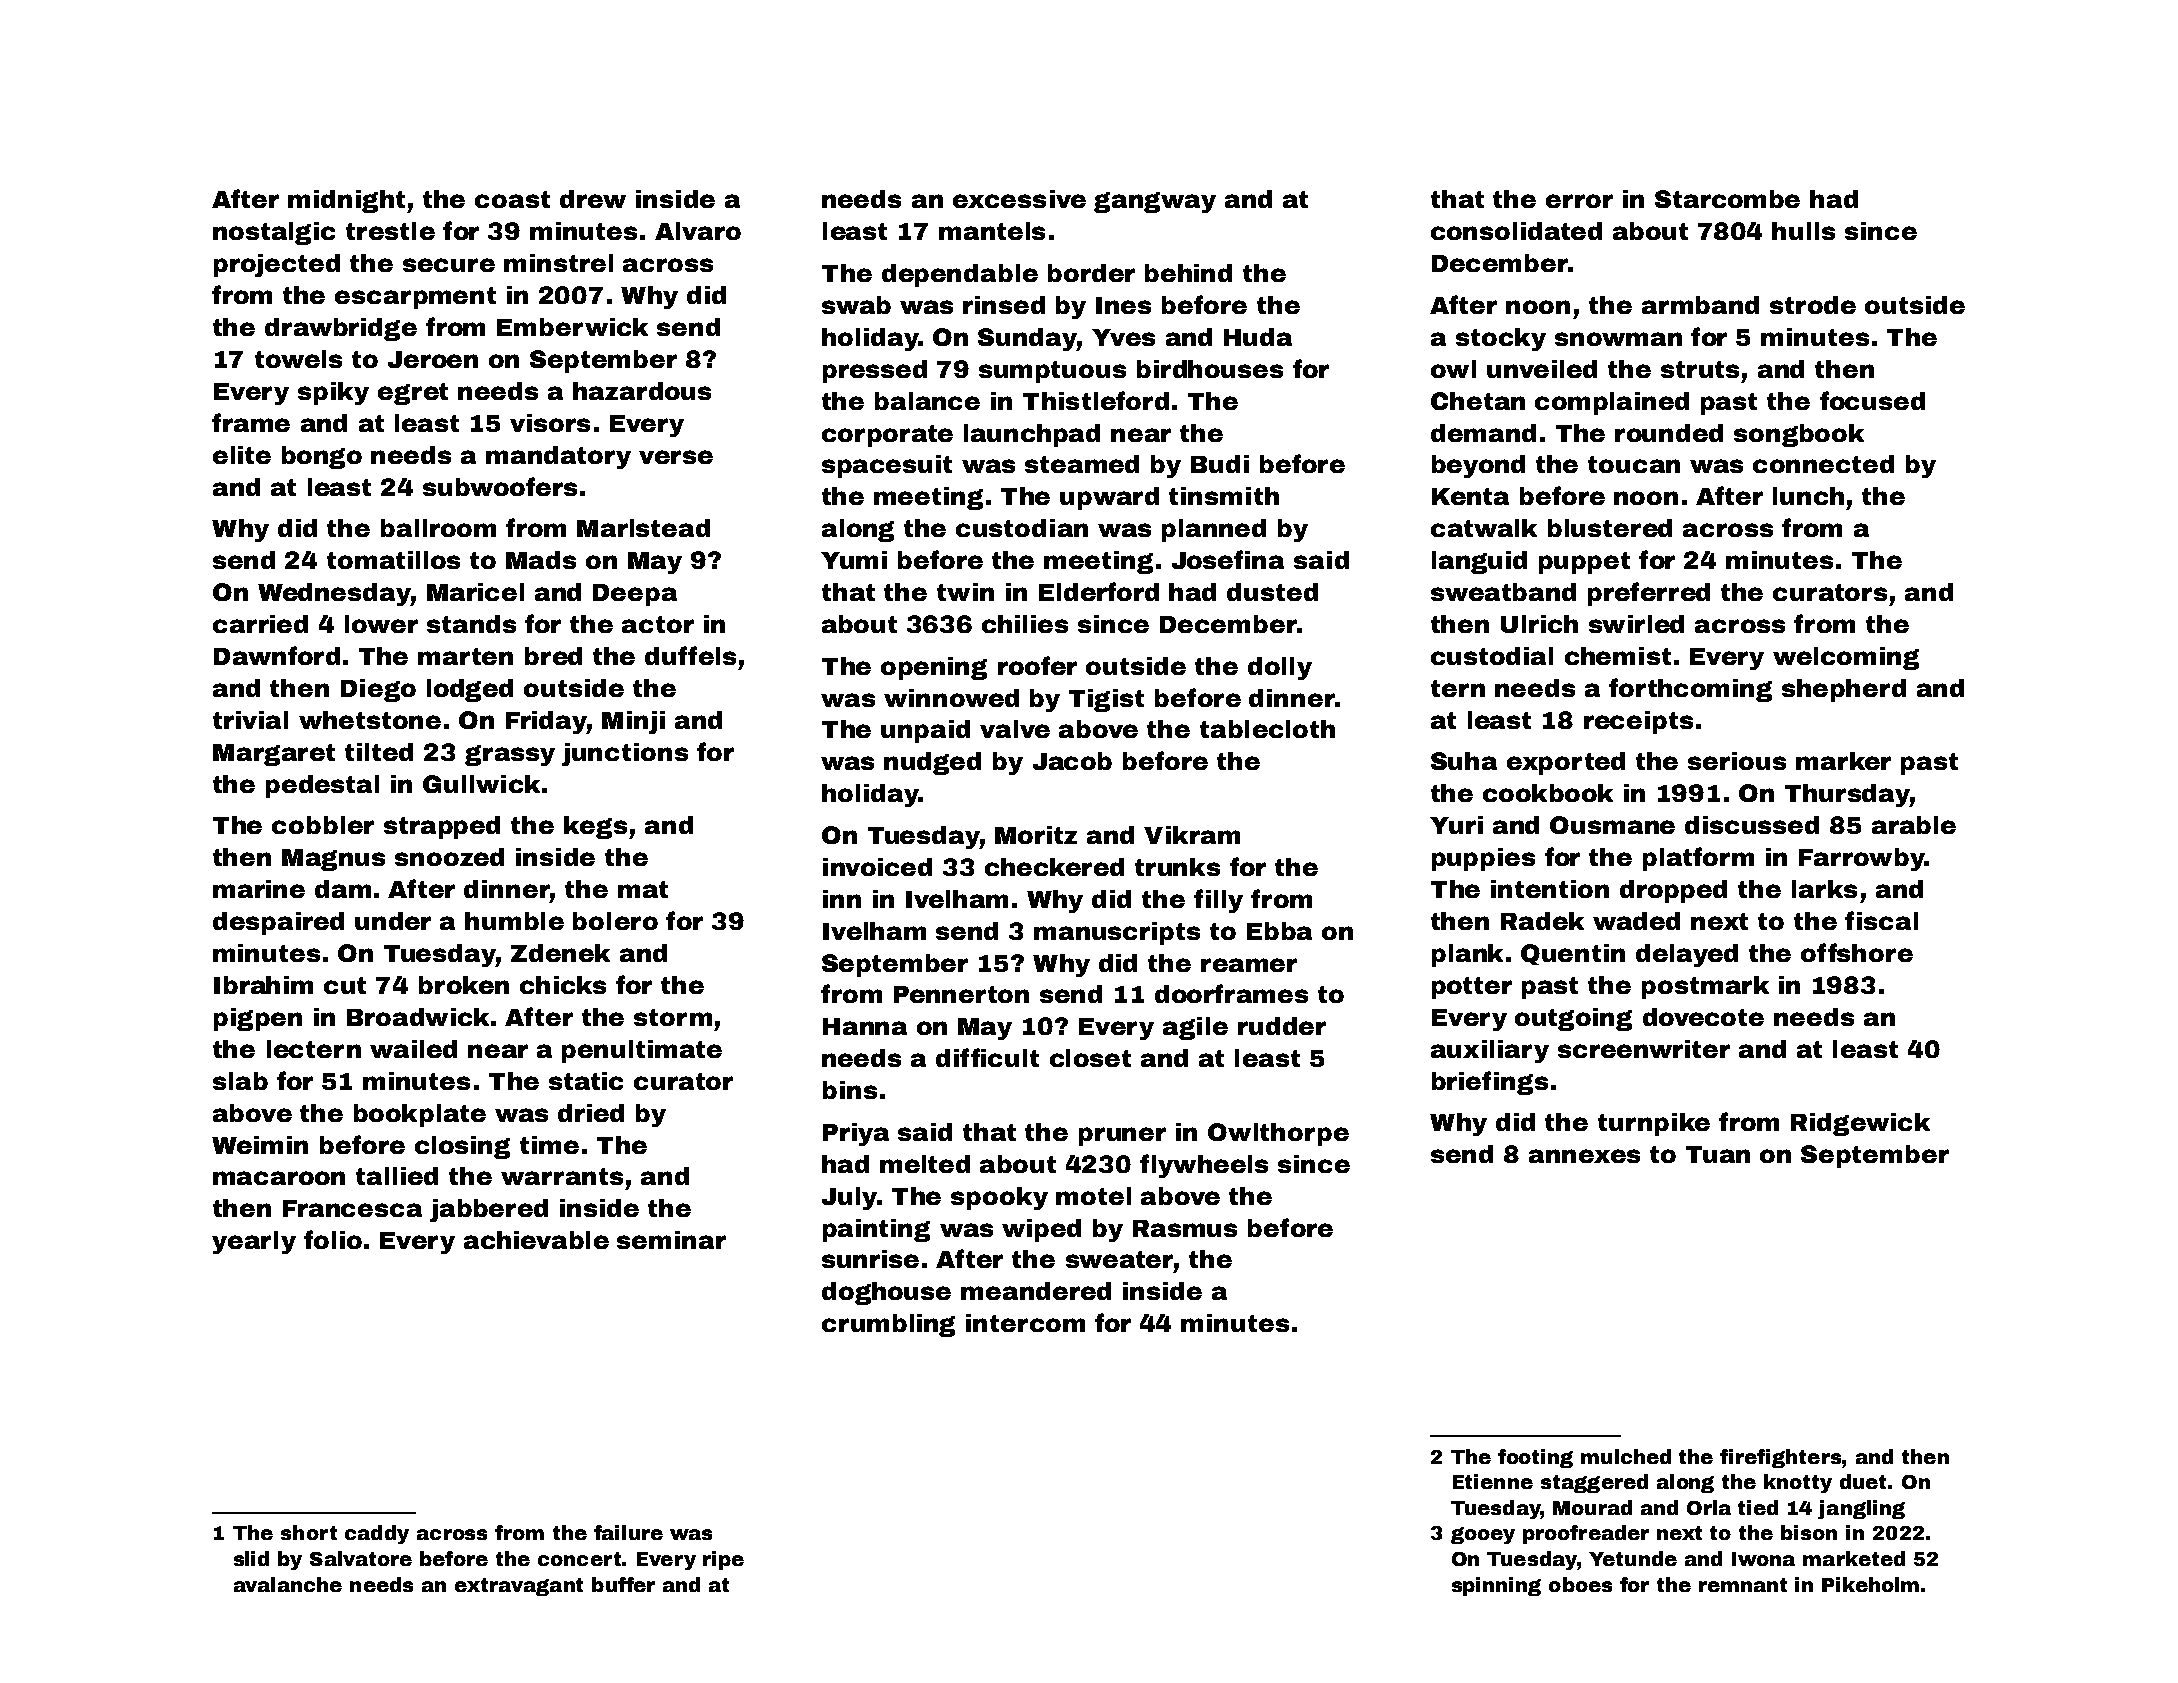 The width and height of the image is (2178, 1683). I want to click on error, so click(1579, 201).
